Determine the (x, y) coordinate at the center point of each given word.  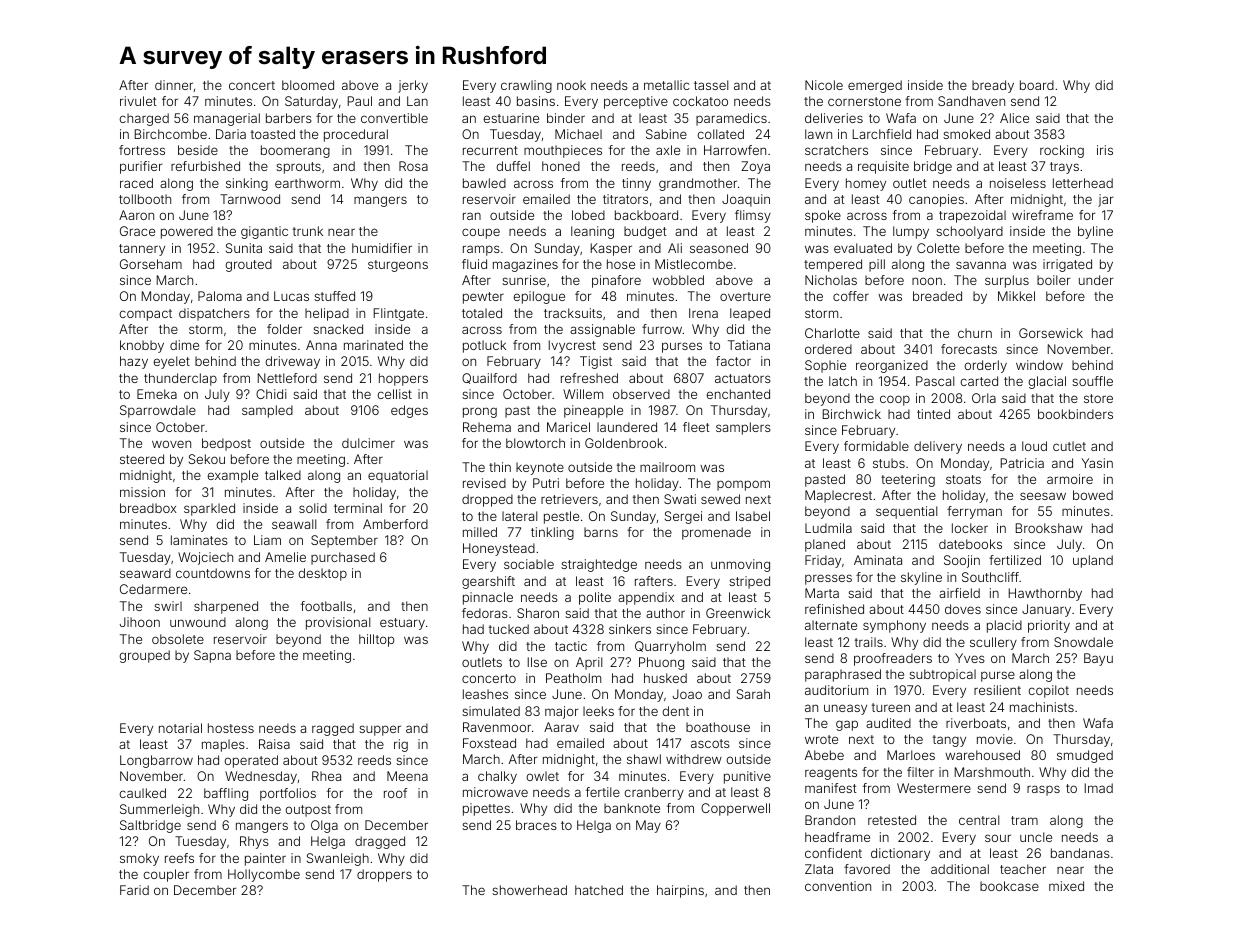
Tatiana (749, 345)
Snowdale (1083, 642)
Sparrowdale (158, 411)
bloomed (308, 85)
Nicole (824, 85)
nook (571, 85)
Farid (134, 890)
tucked (509, 629)
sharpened (226, 607)
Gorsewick (1051, 333)
